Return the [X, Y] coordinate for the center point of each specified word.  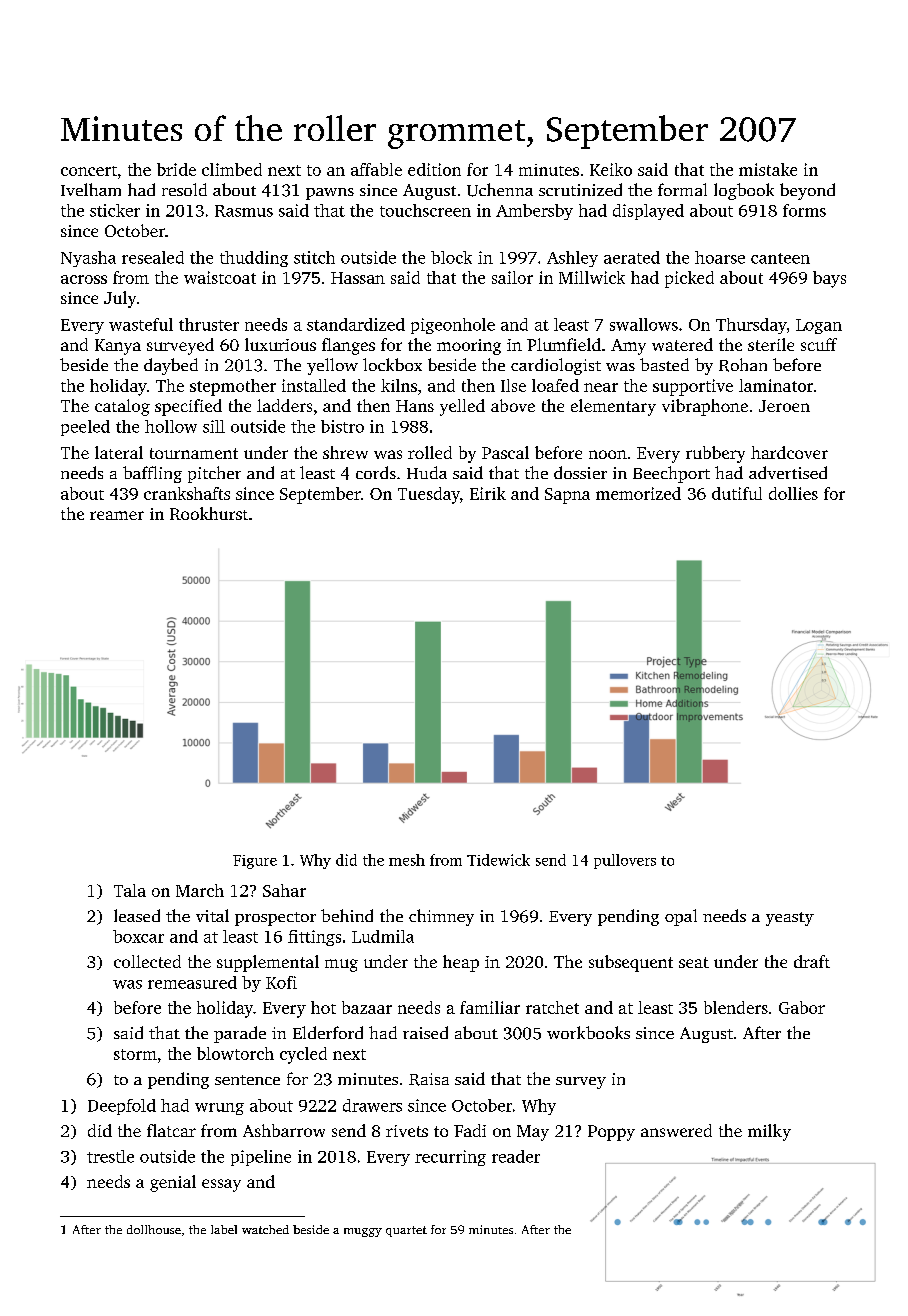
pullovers [625, 861]
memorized [638, 493]
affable [376, 169]
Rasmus [244, 211]
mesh [407, 860]
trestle [110, 1156]
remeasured [192, 982]
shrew [345, 452]
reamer [117, 515]
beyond [807, 191]
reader [516, 1156]
